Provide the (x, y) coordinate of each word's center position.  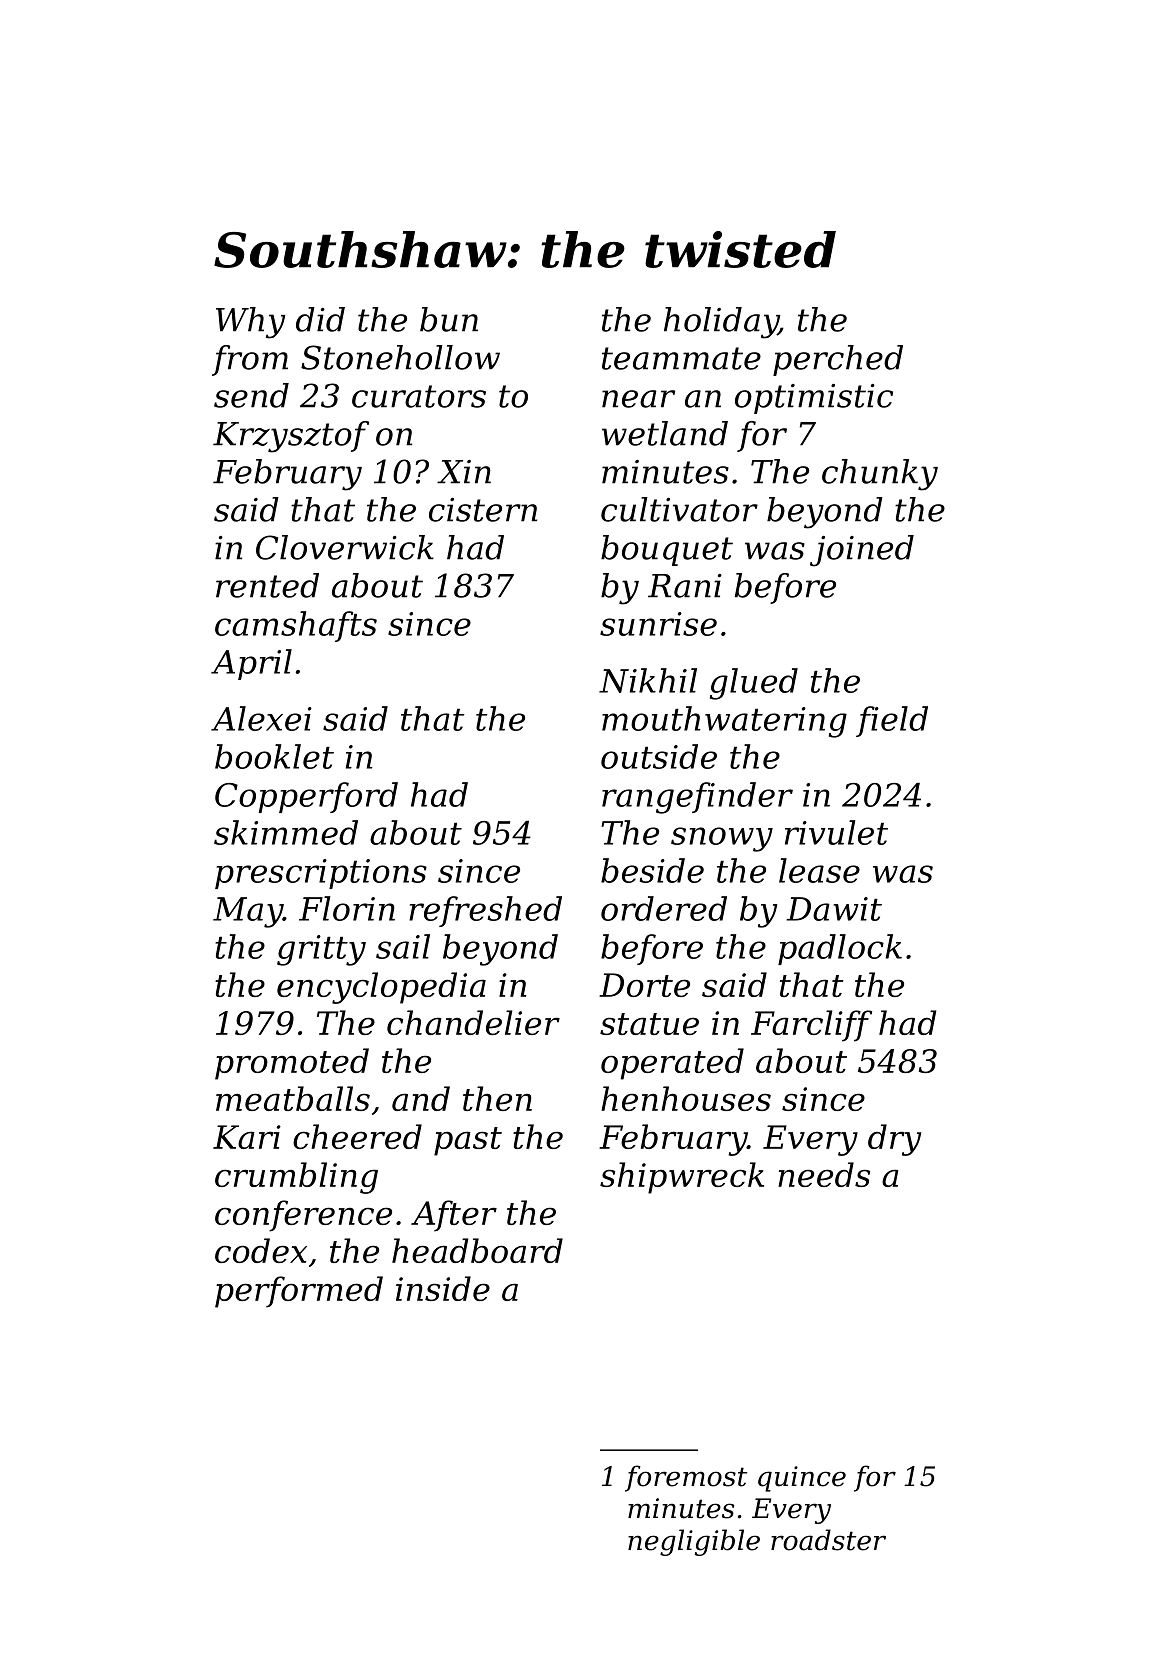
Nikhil (648, 680)
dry (894, 1140)
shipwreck (682, 1178)
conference (303, 1216)
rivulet (836, 832)
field (892, 721)
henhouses (686, 1098)
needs (824, 1174)
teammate (681, 358)
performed (299, 1292)
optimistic (814, 399)
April (251, 664)
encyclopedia (381, 988)
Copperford (306, 797)
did (320, 319)
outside (659, 756)
